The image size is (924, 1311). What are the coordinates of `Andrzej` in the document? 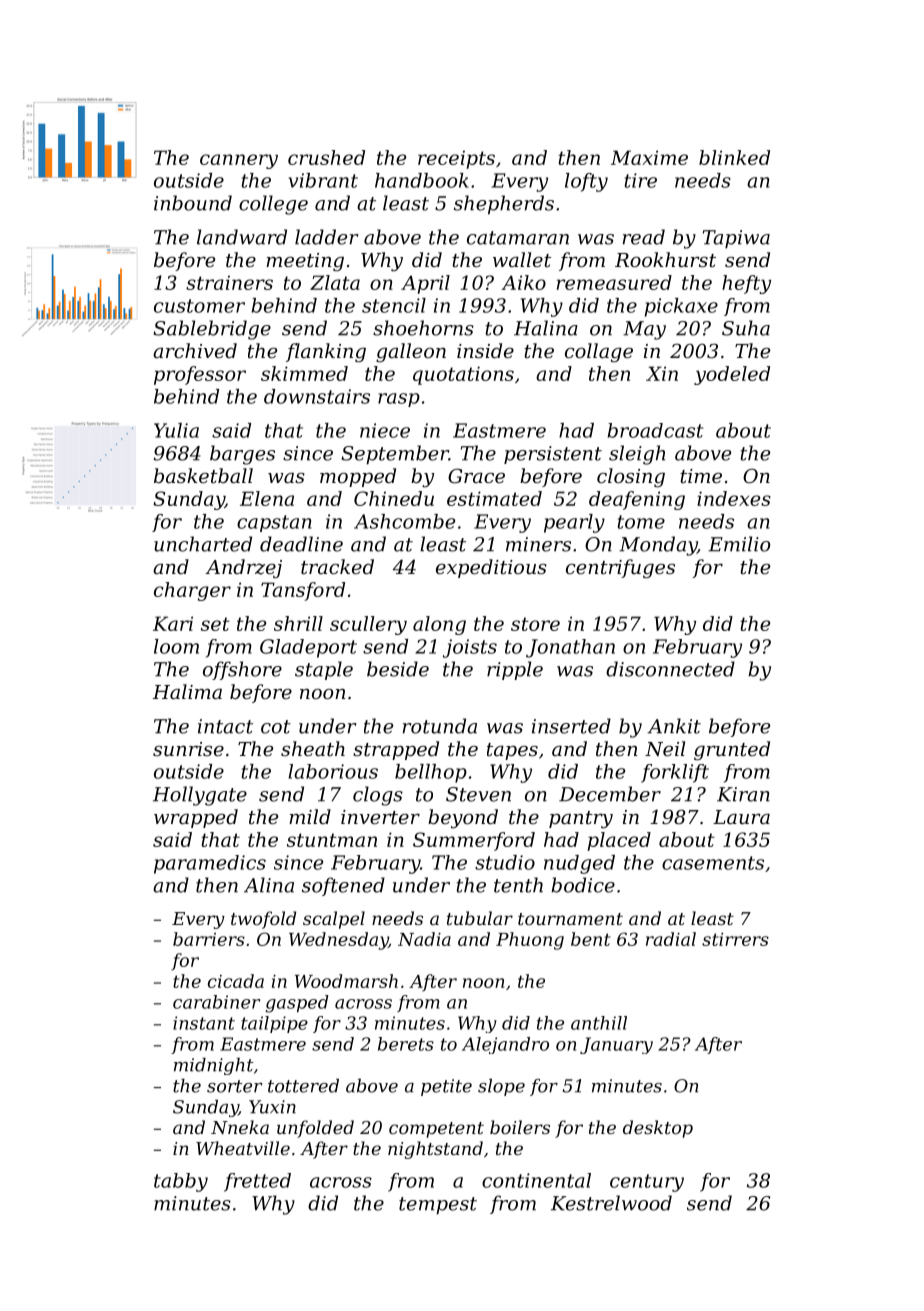 It's located at (243, 568).
